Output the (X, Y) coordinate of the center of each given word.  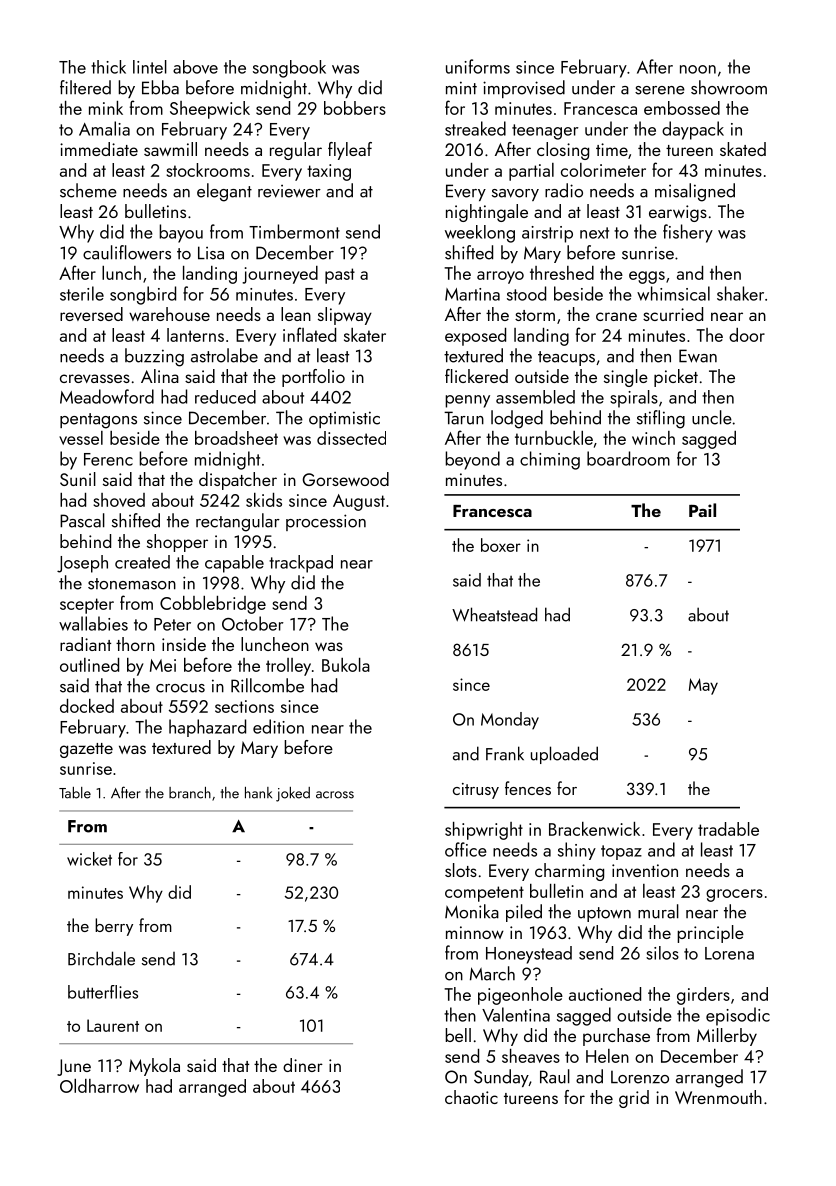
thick (108, 67)
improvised (524, 89)
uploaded (564, 755)
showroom (729, 87)
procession (326, 522)
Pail (702, 510)
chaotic (471, 1097)
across (335, 795)
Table (75, 793)
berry (114, 927)
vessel (81, 438)
